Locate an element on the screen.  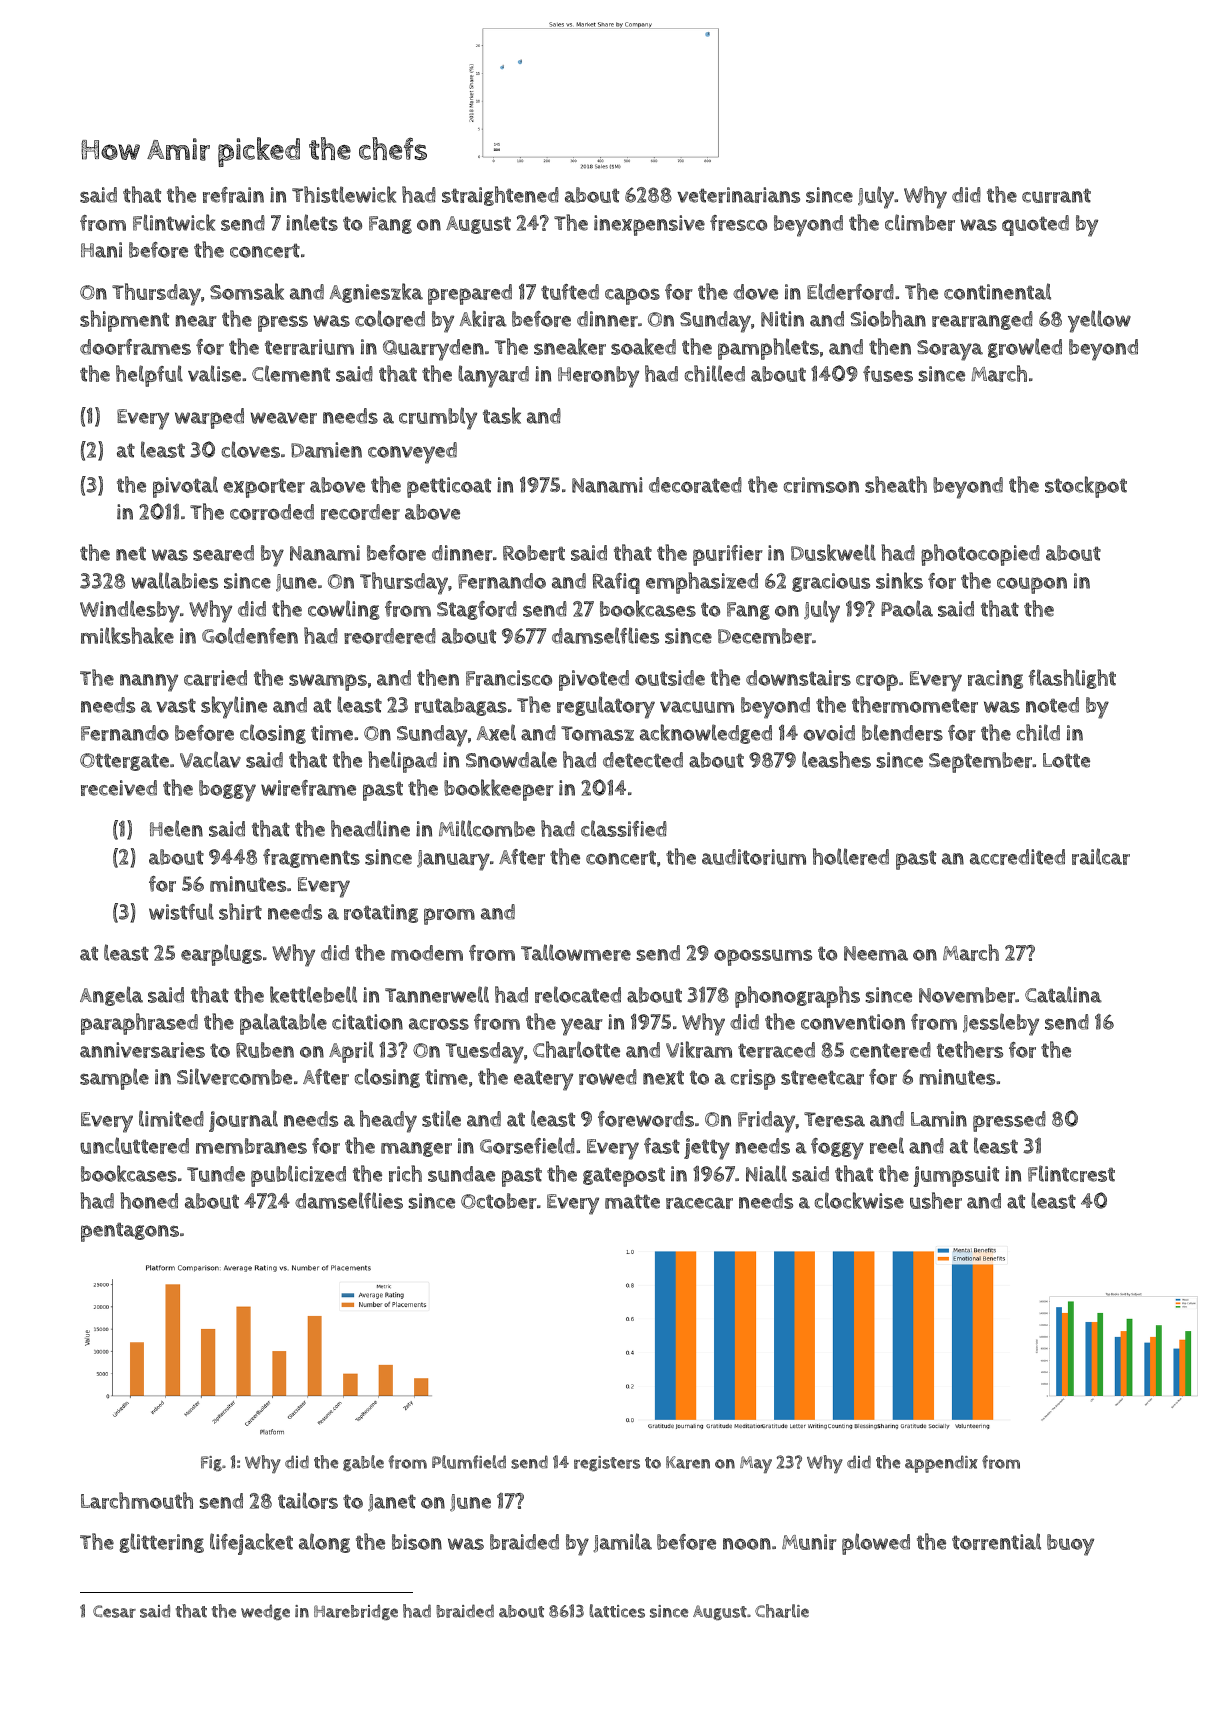
Larchmouth is located at coordinates (137, 1500).
